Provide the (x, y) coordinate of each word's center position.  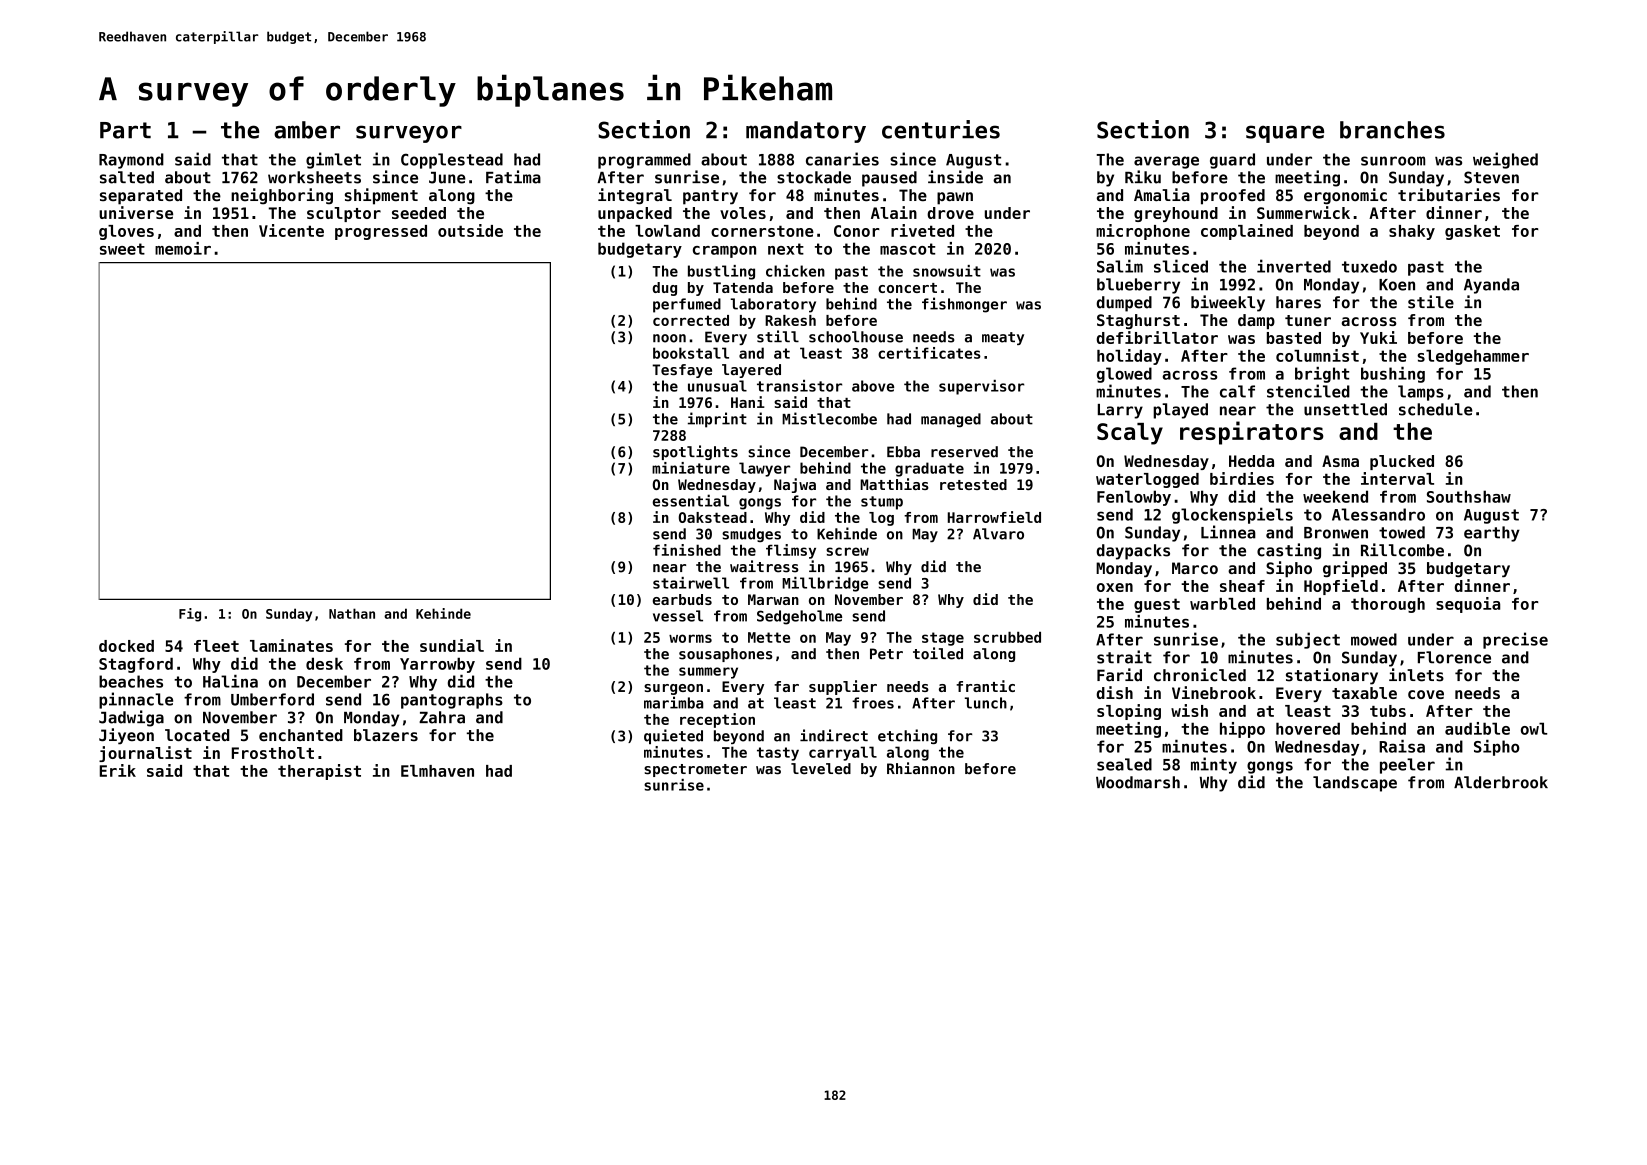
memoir (183, 248)
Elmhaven (437, 771)
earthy (1492, 534)
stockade (814, 177)
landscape (1355, 784)
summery (708, 673)
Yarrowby (437, 665)
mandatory (806, 132)
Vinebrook (1214, 692)
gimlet (333, 160)
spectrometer (695, 770)
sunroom (1393, 161)
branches (1392, 130)
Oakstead (713, 517)
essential (690, 500)
